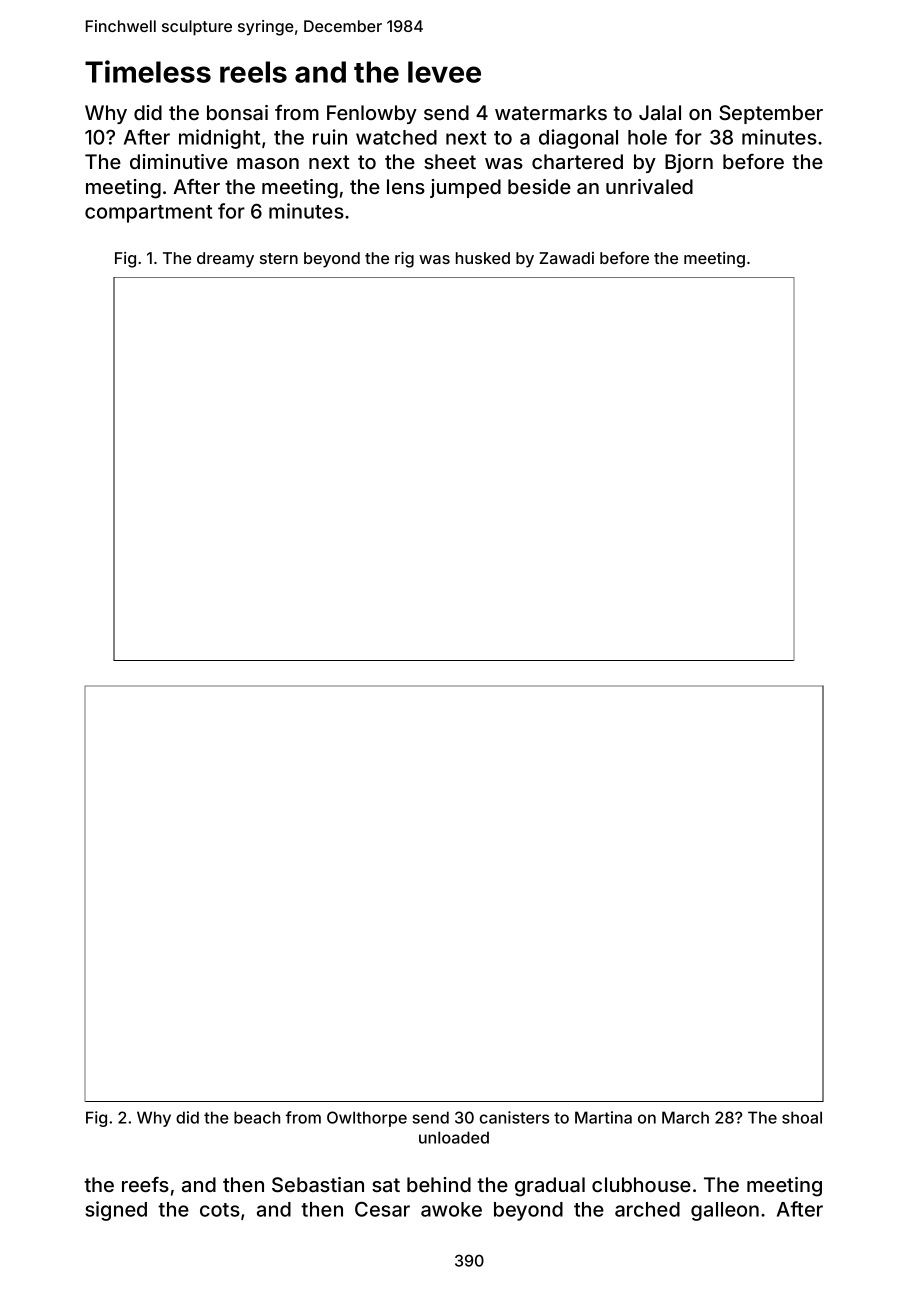 The width and height of the screenshot is (908, 1316). I want to click on March, so click(685, 1117).
